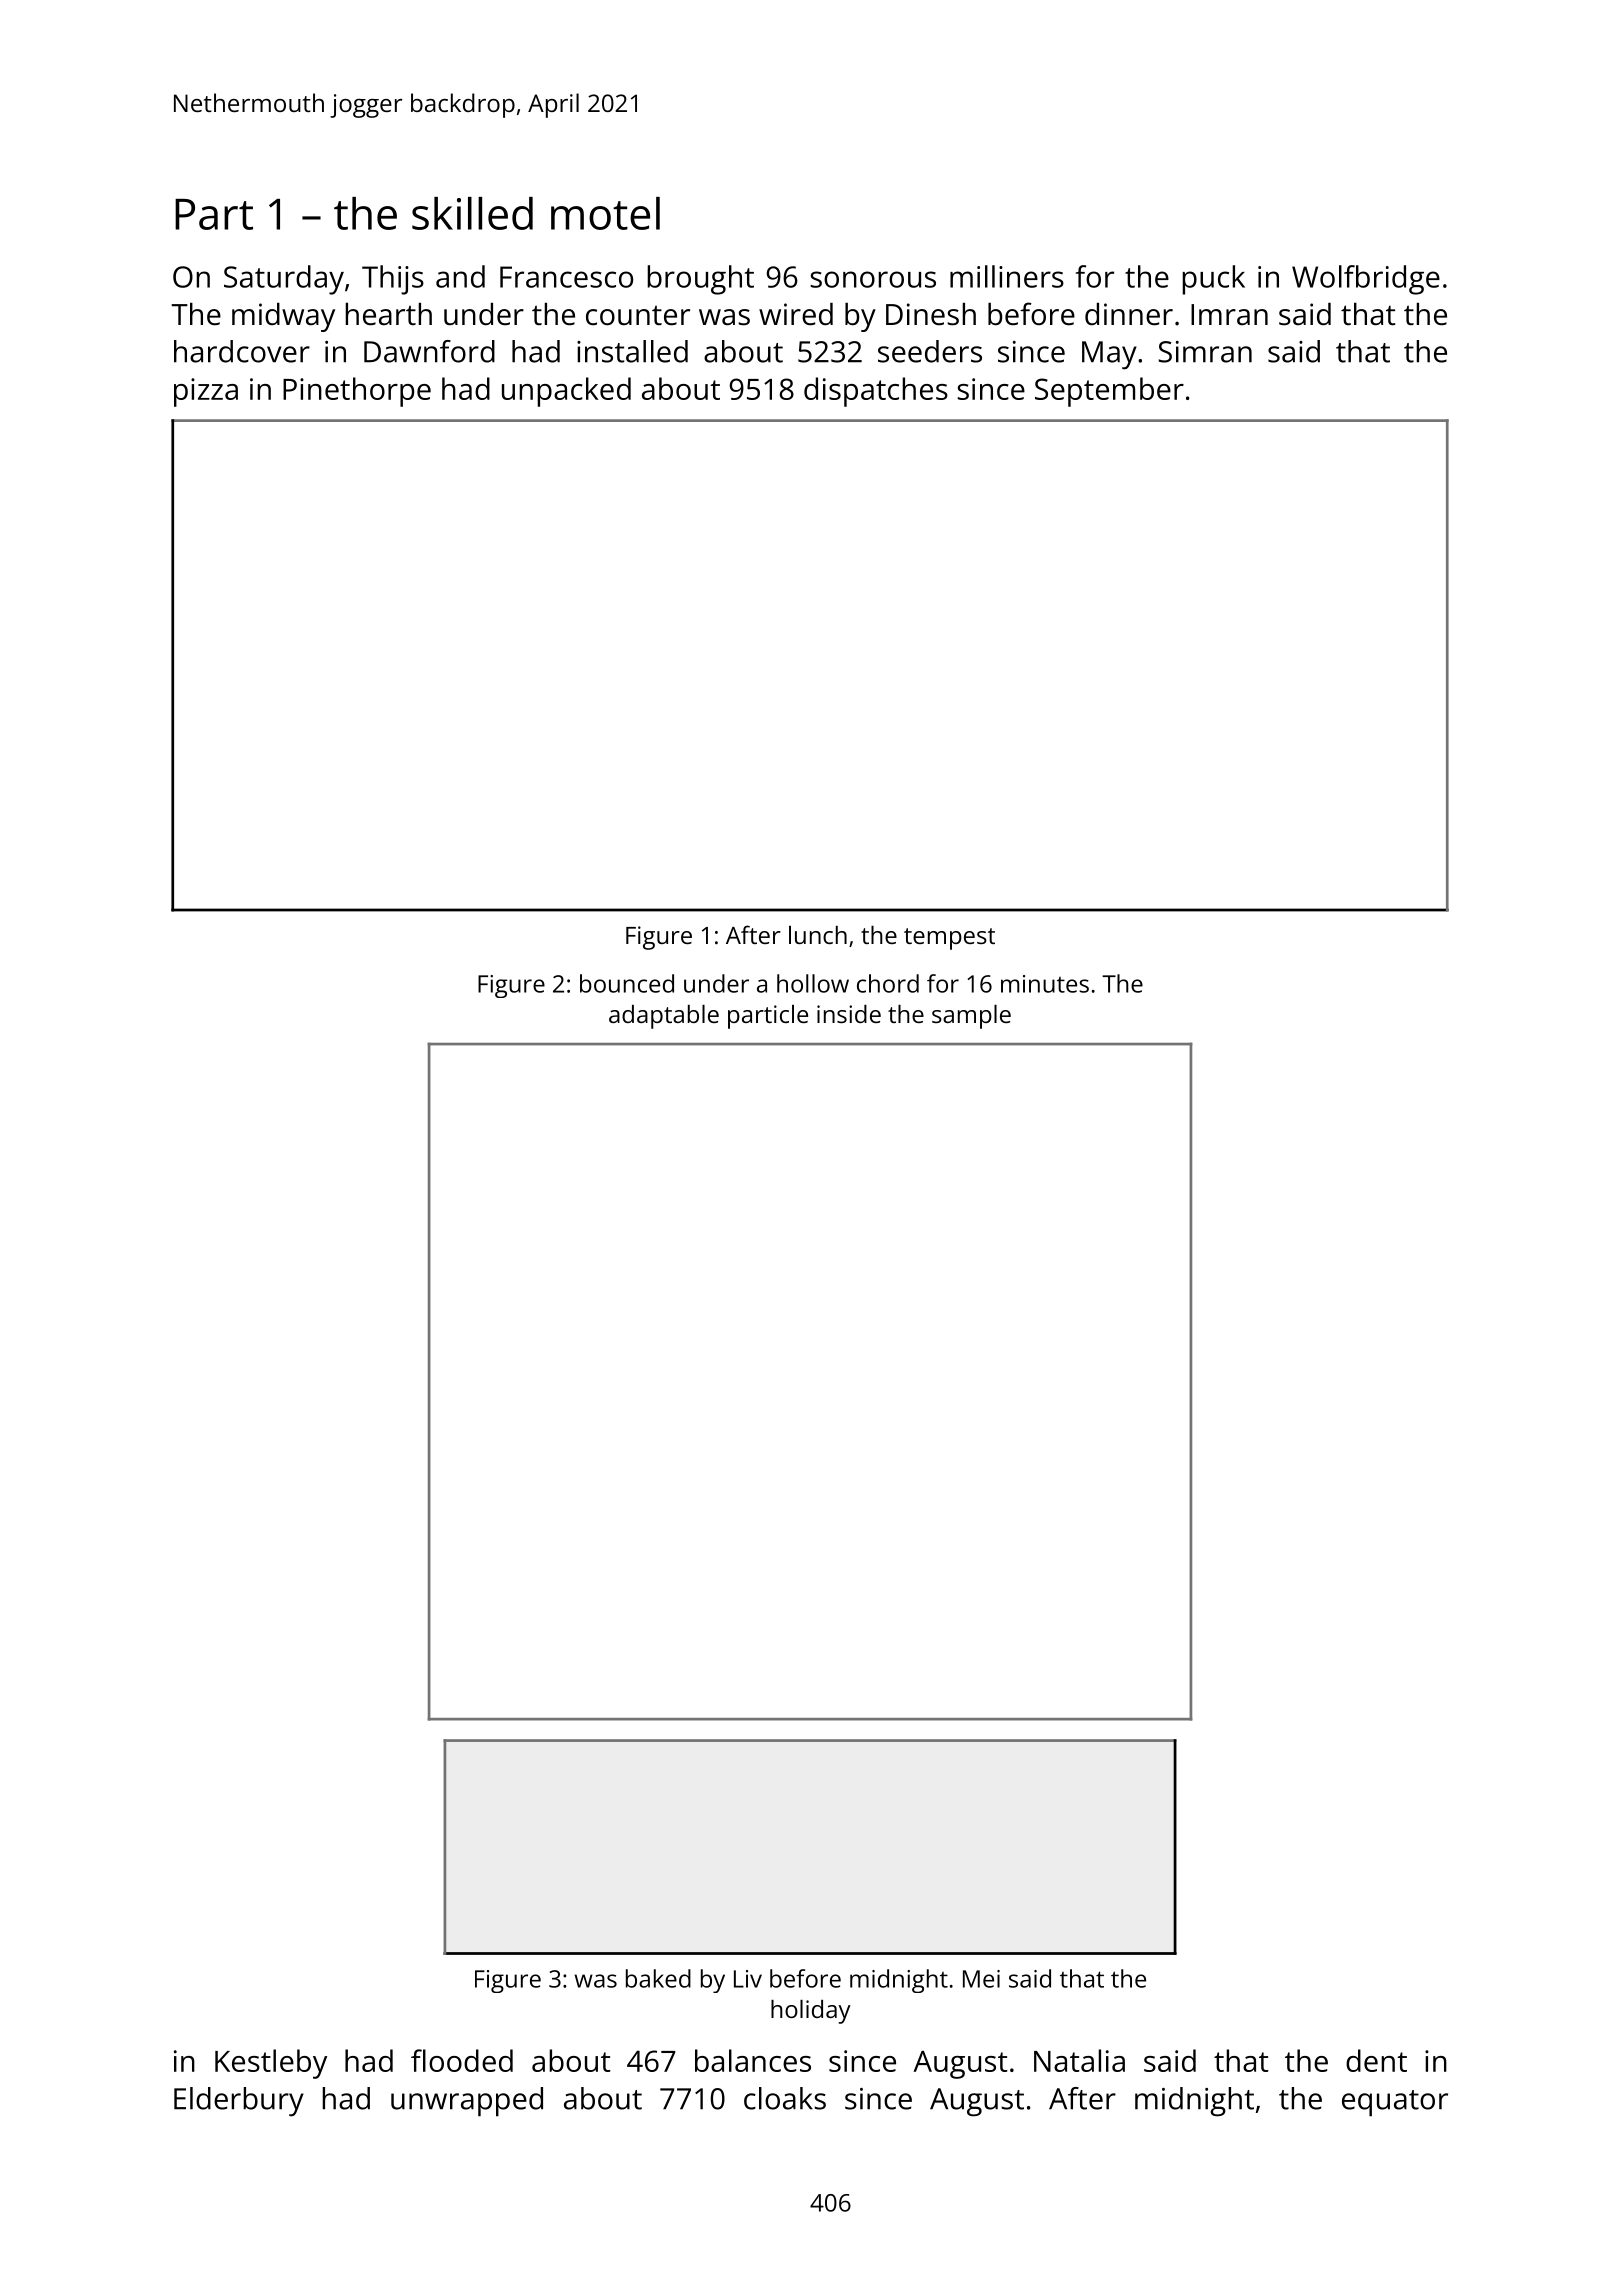 The image size is (1620, 2292). Describe the element at coordinates (664, 1017) in the screenshot. I see `adaptable` at that location.
